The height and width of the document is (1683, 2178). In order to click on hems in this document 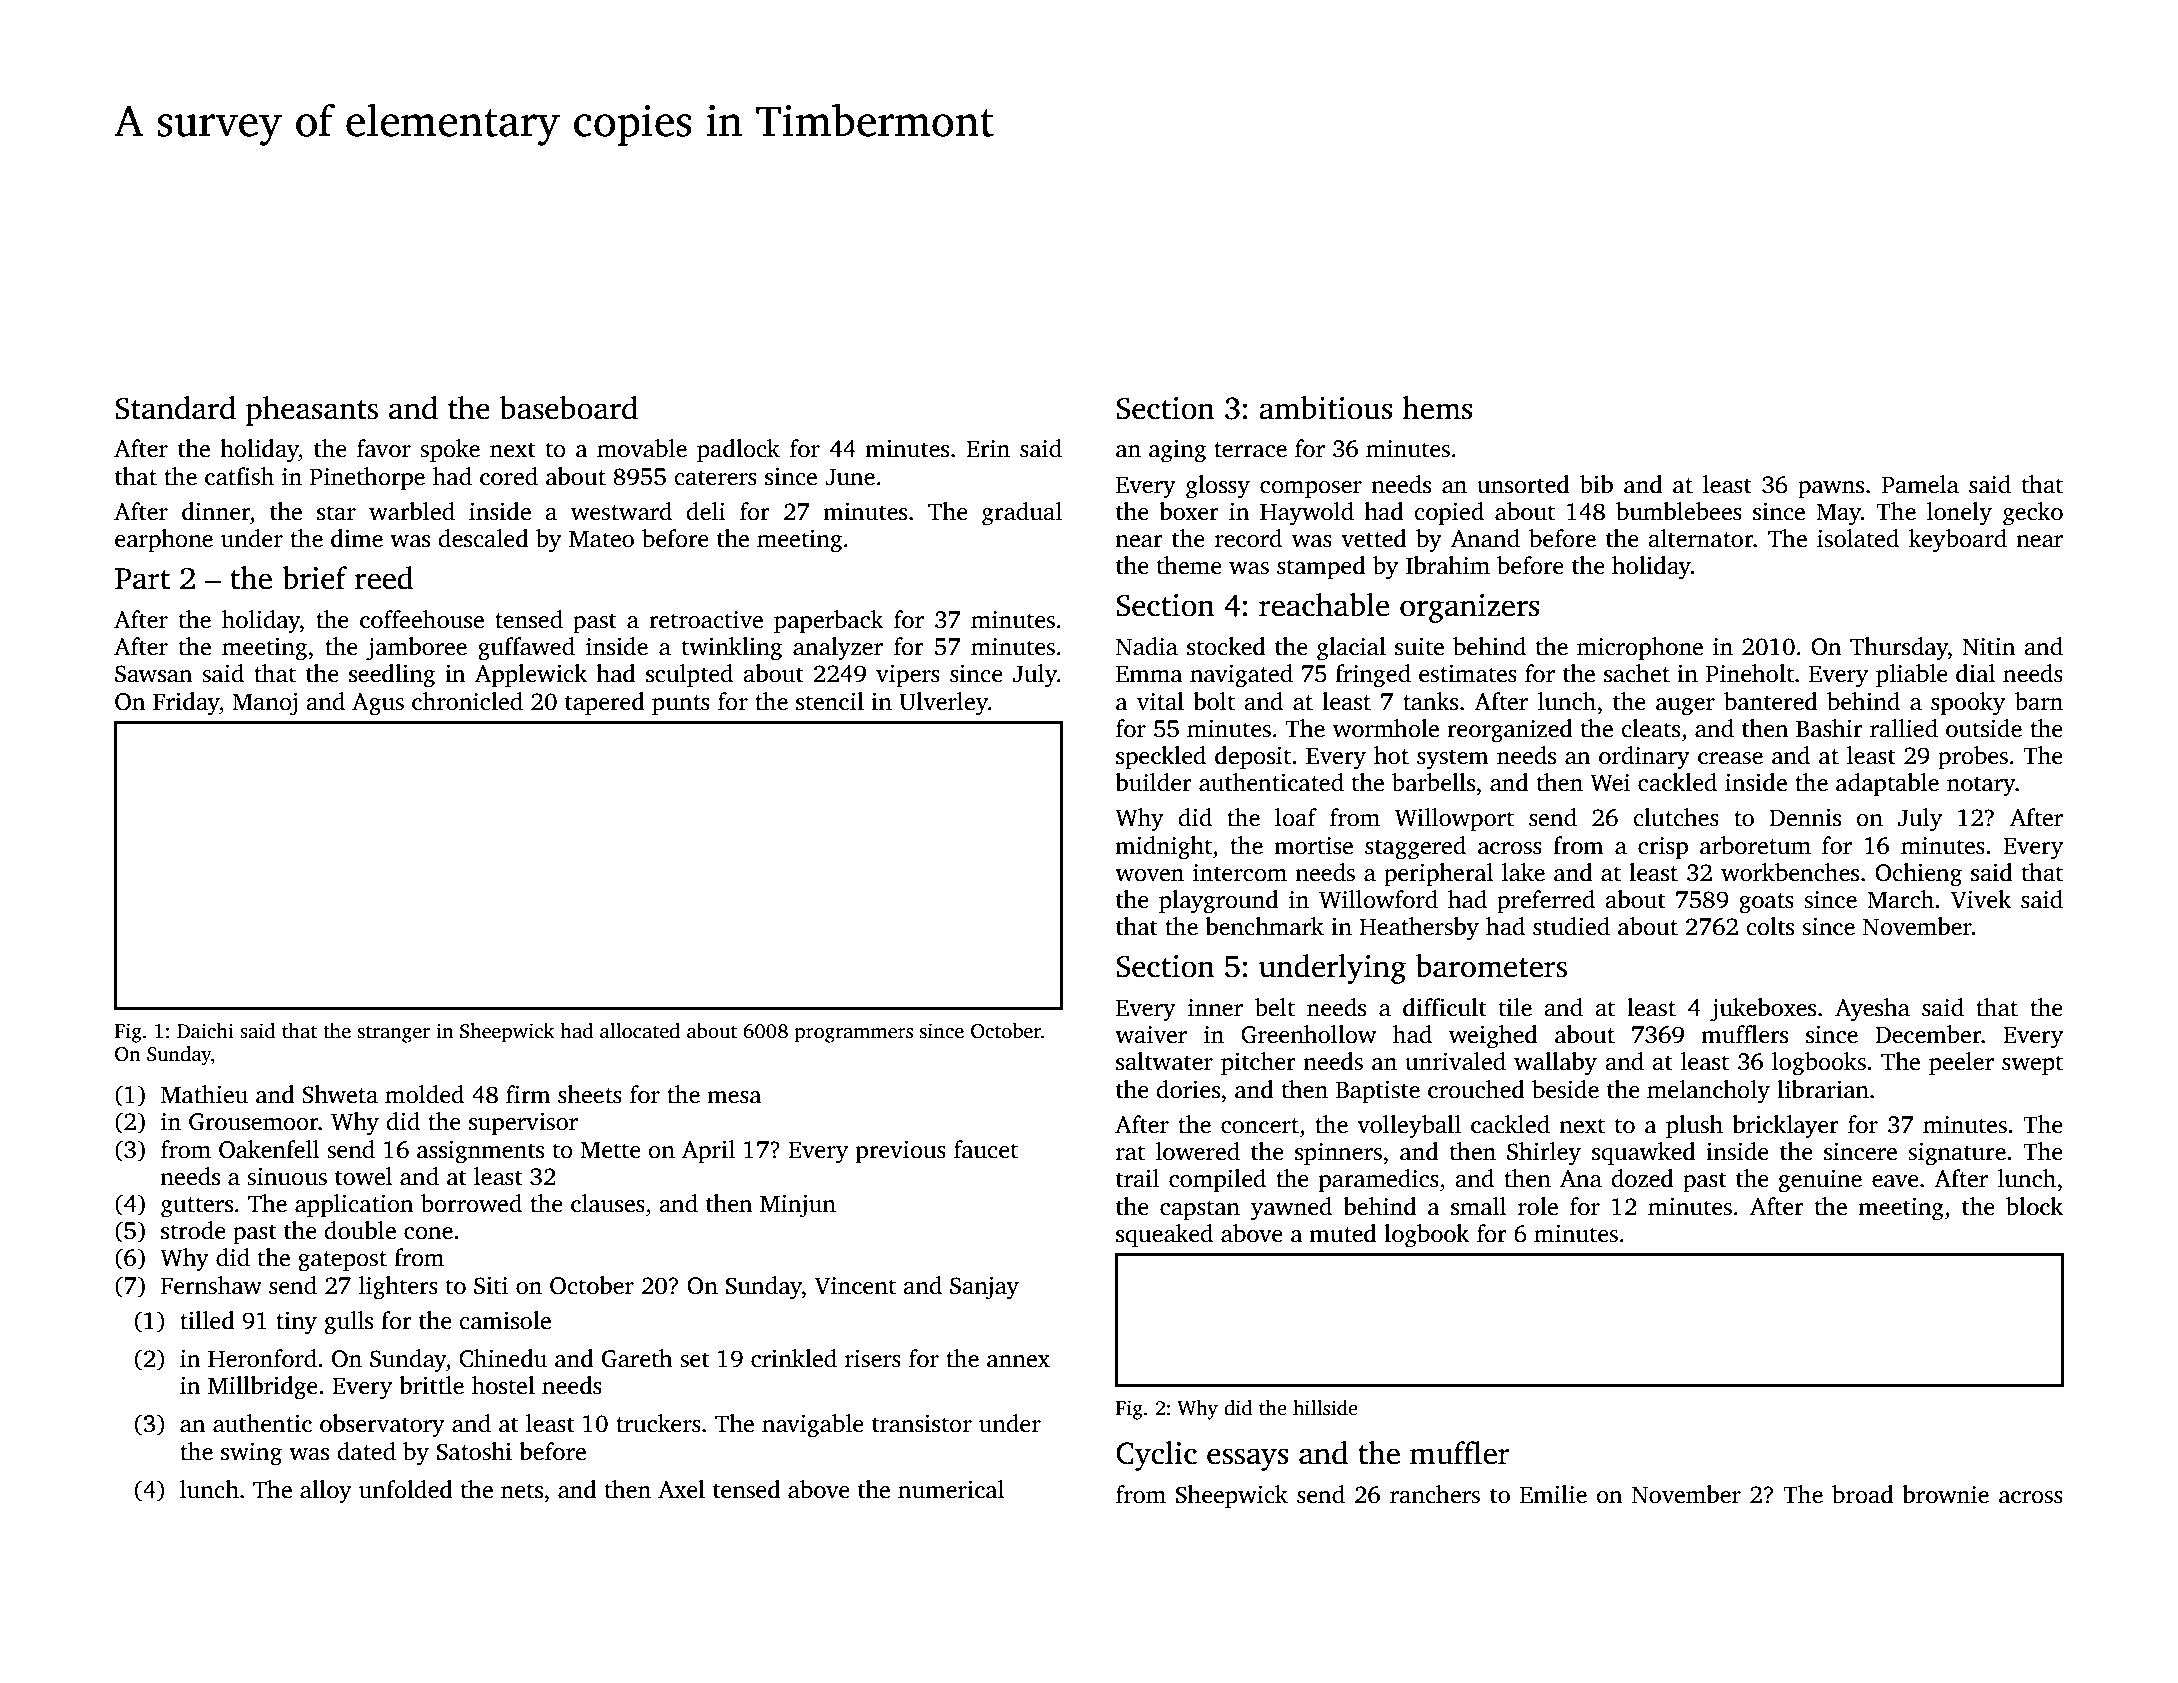, I will do `click(1437, 408)`.
